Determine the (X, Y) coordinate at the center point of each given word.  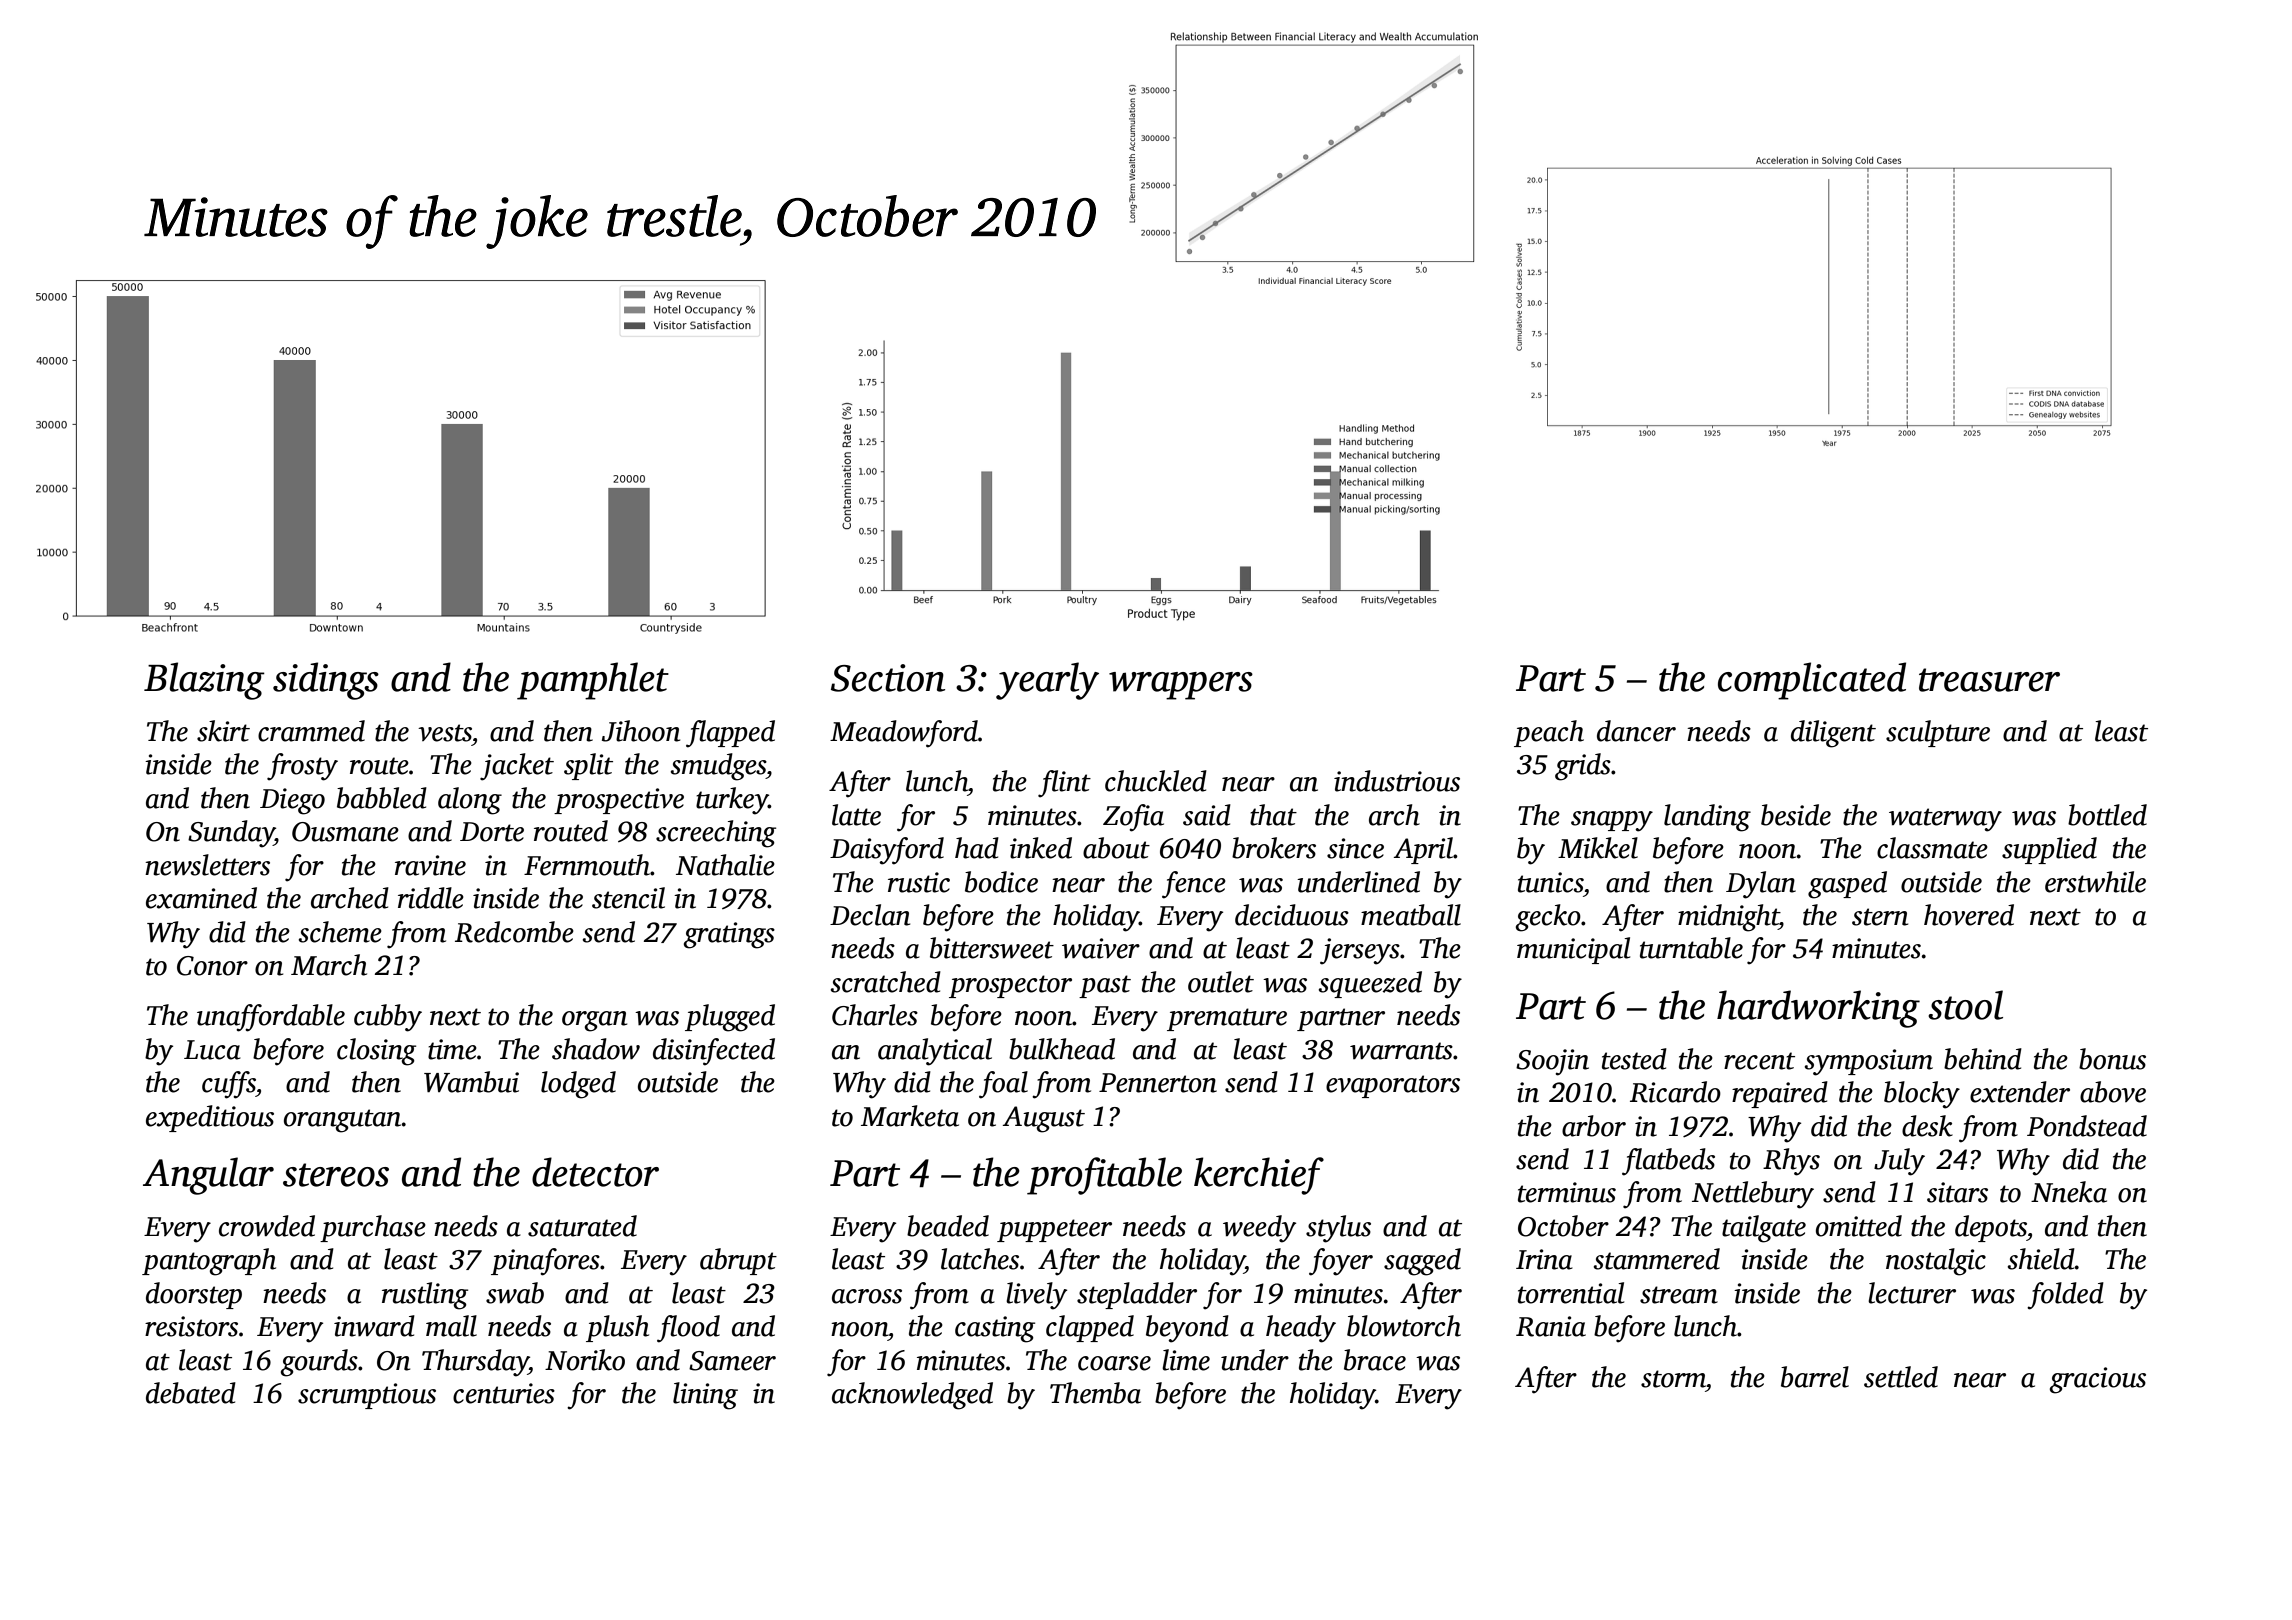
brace (1375, 1360)
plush (617, 1328)
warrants (1401, 1051)
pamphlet (593, 681)
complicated (1812, 681)
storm (1673, 1379)
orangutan (343, 1121)
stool (1965, 1005)
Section (888, 678)
